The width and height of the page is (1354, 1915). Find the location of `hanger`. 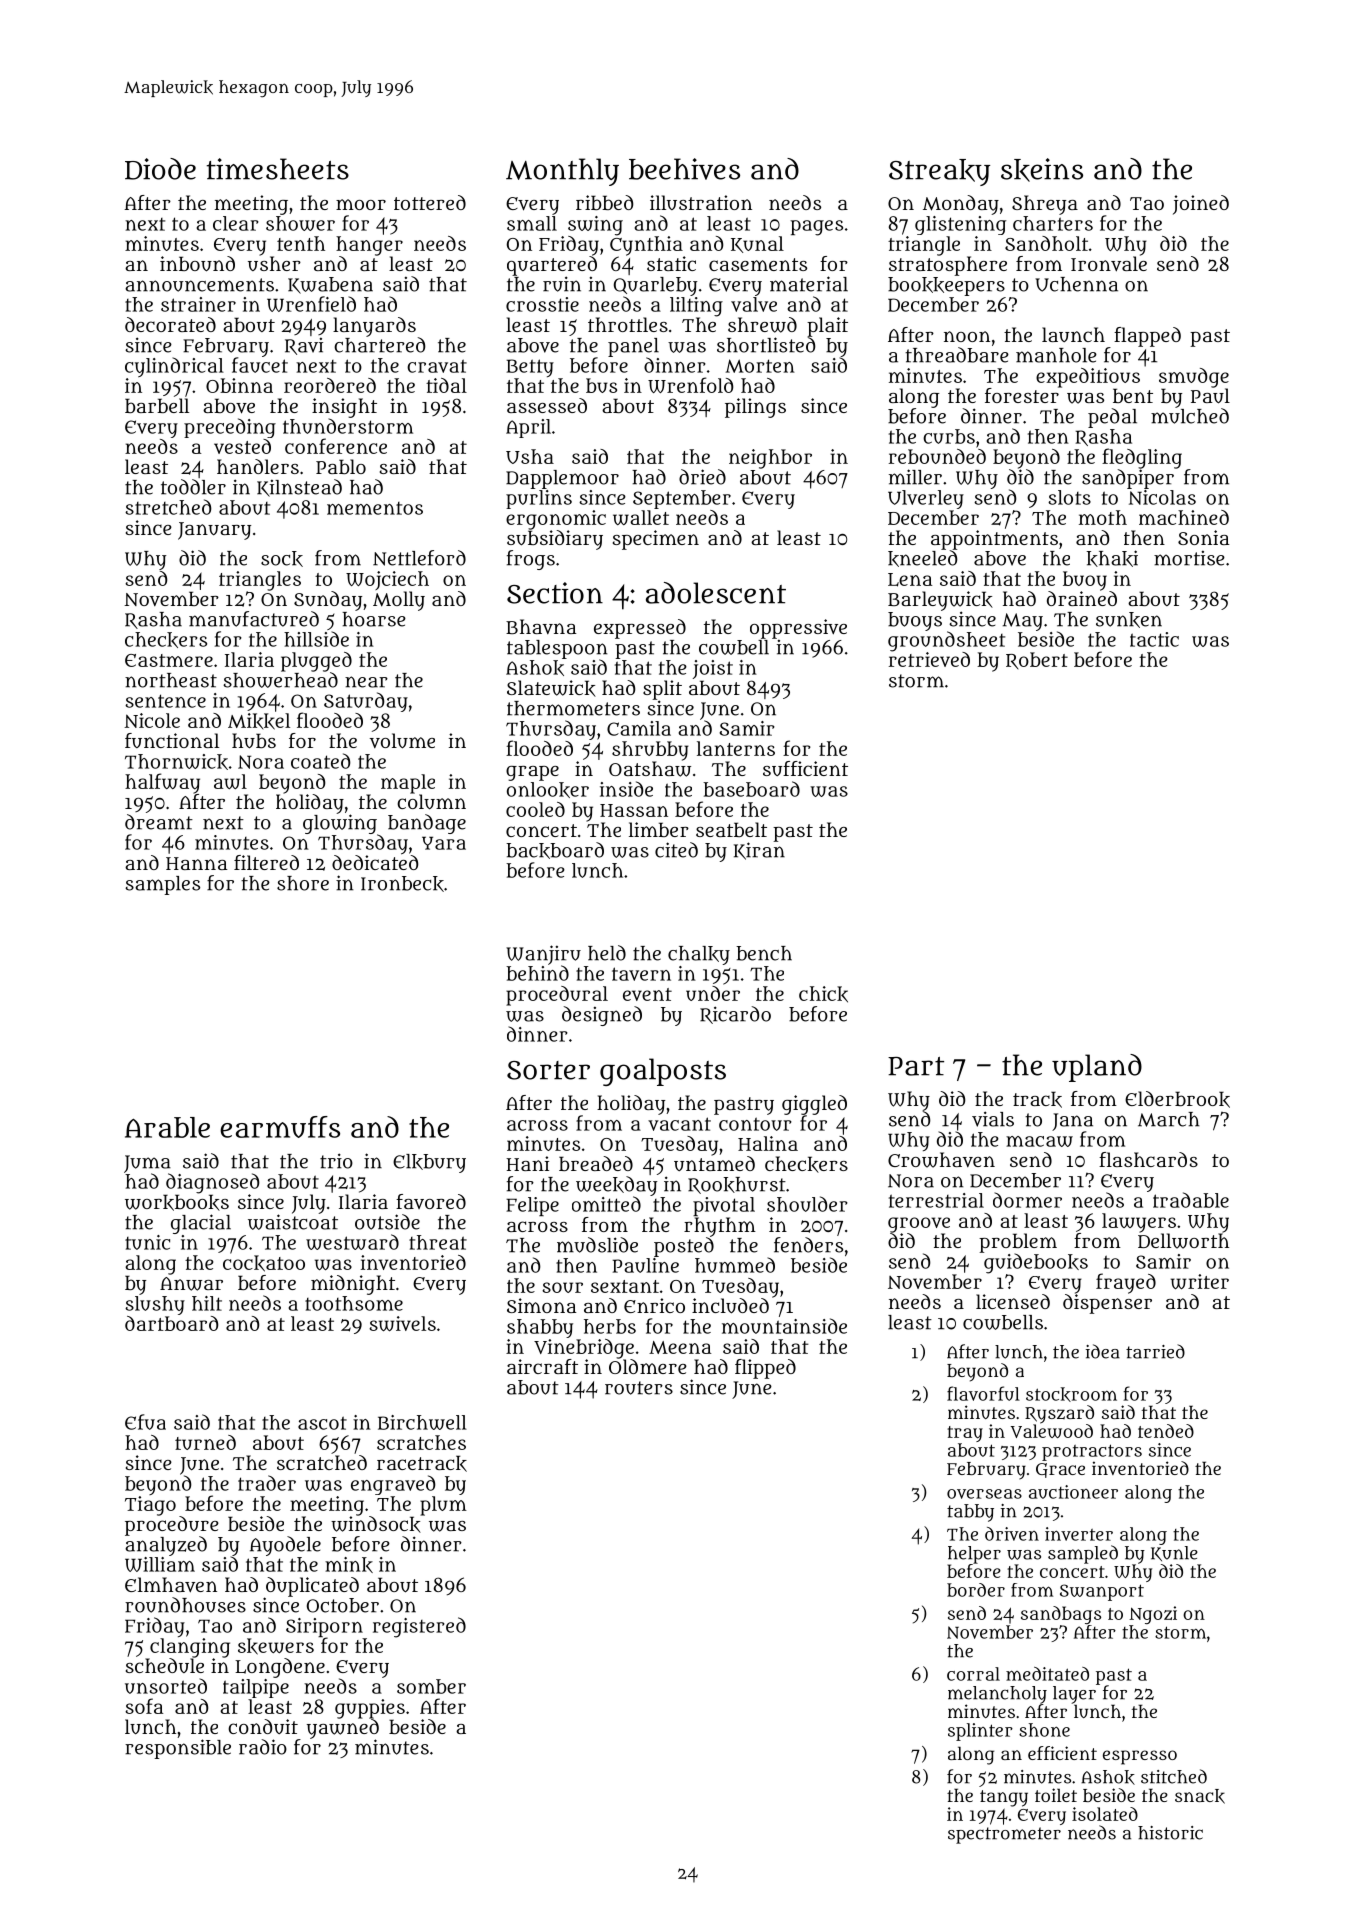

hanger is located at coordinates (369, 246).
